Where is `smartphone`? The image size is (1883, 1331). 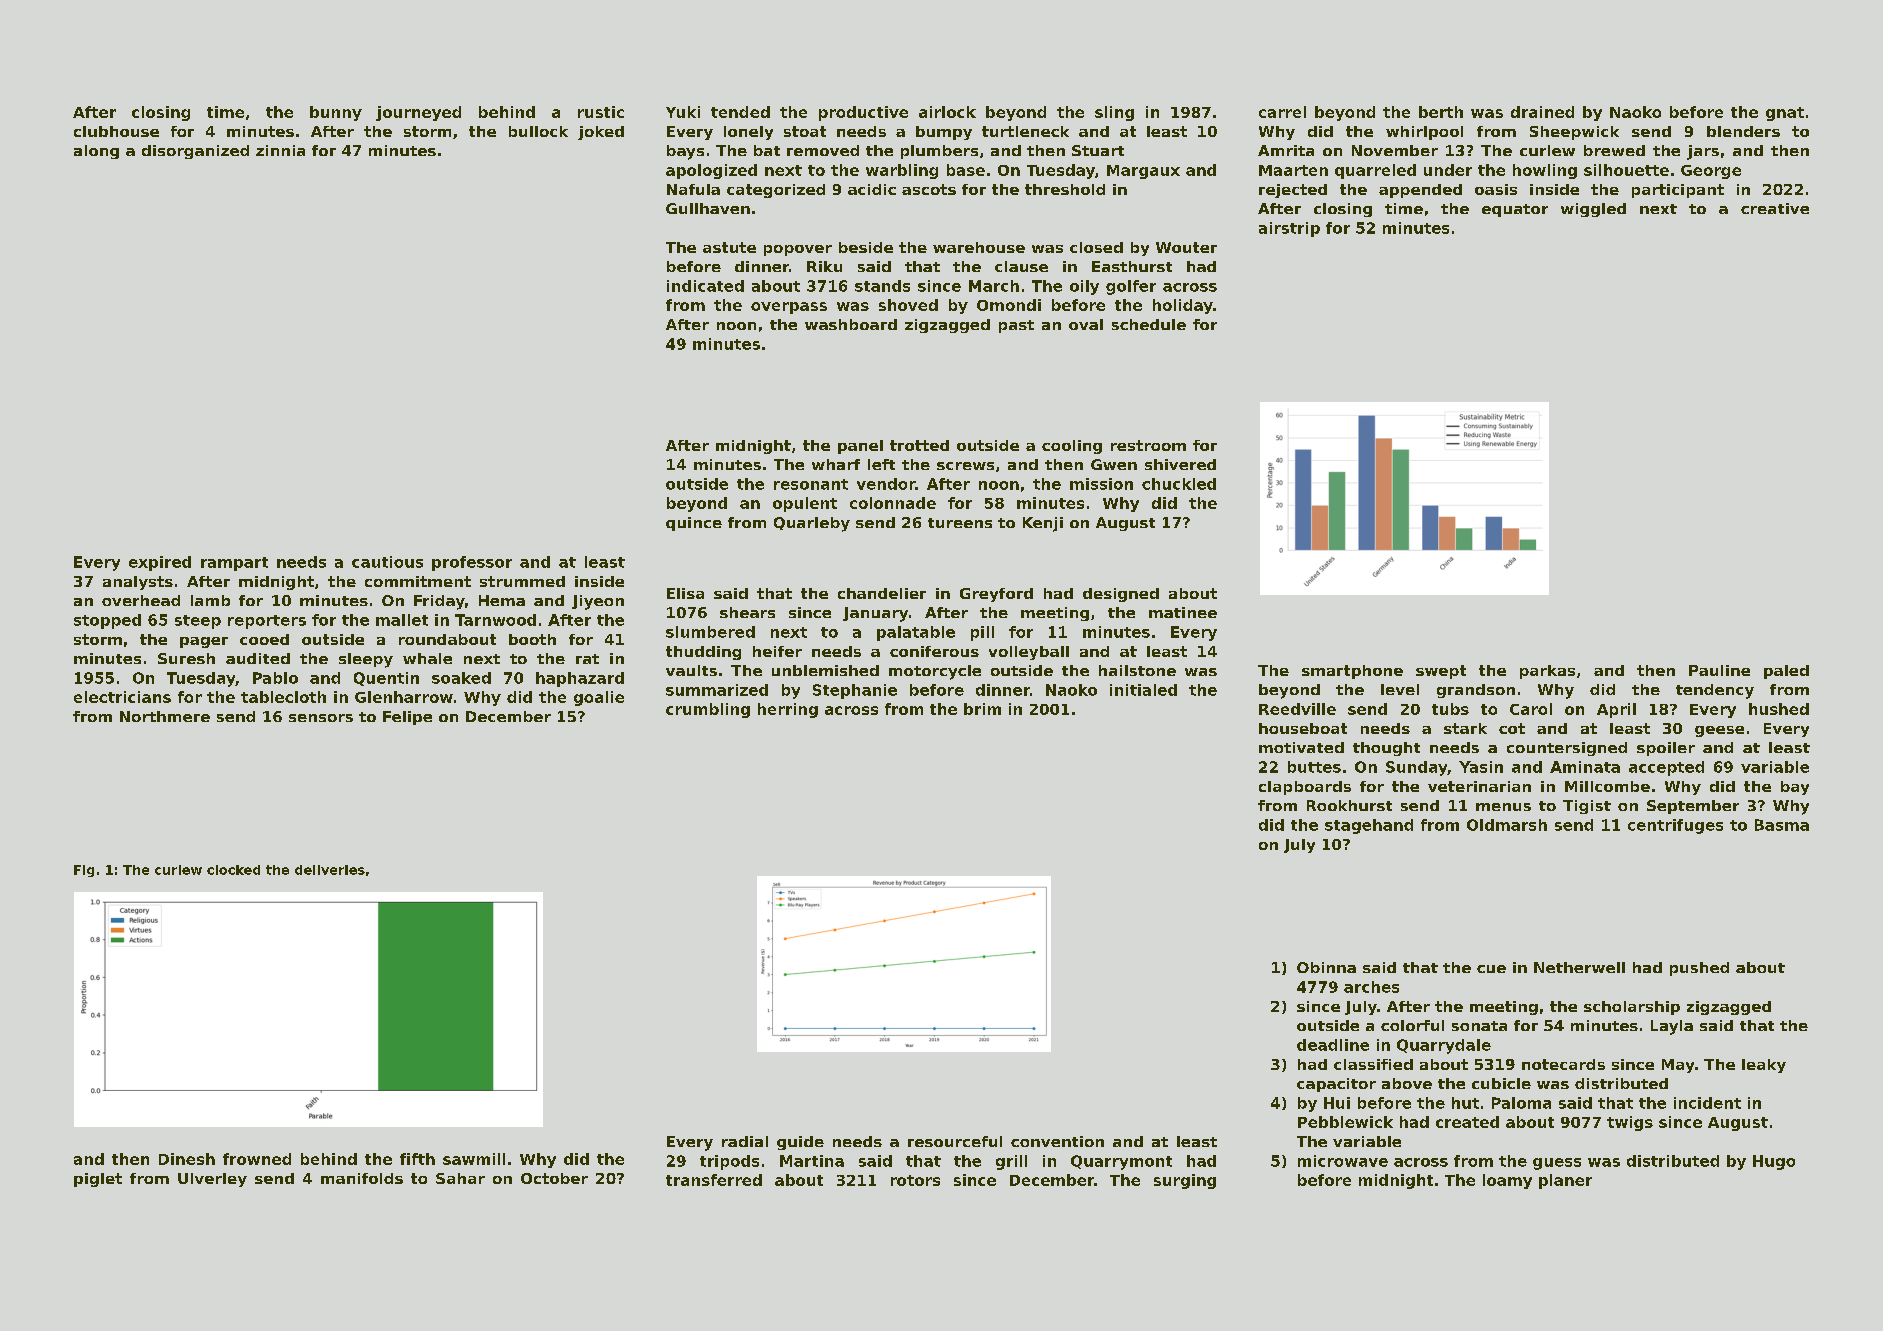
smartphone is located at coordinates (1352, 672).
